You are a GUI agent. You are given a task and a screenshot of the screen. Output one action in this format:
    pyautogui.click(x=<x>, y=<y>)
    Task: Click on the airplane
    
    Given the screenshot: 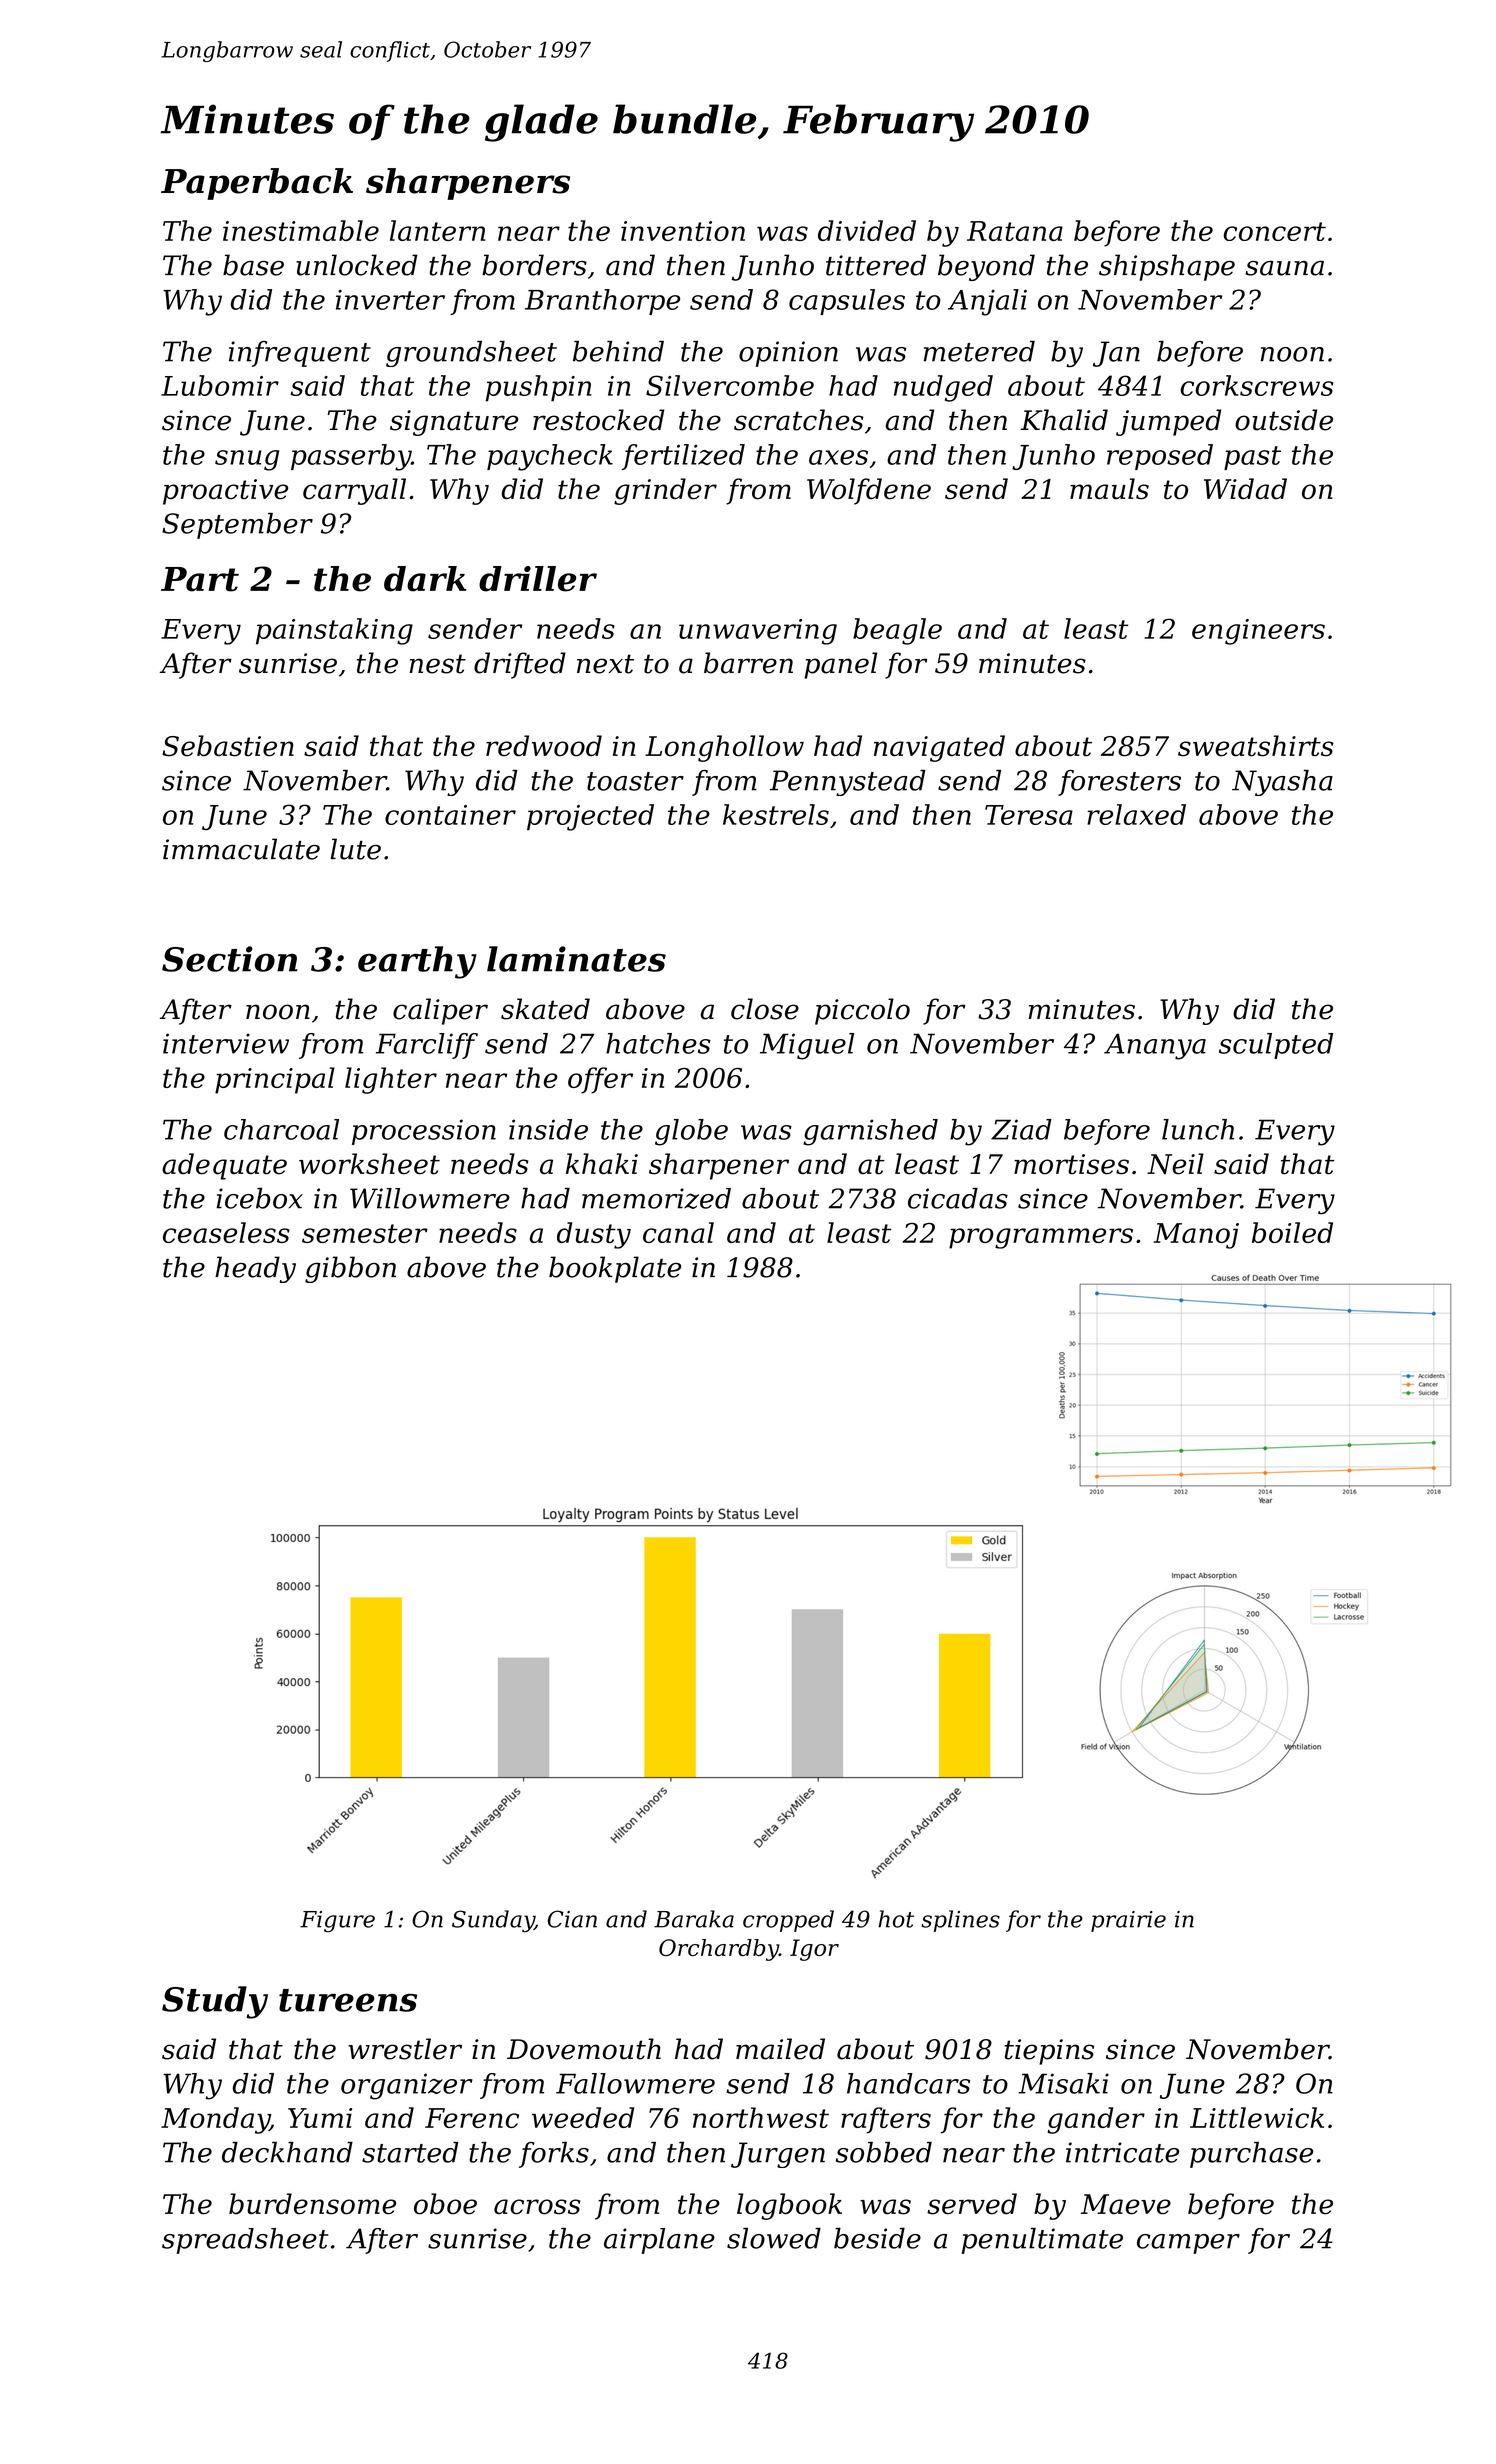 What is the action you would take?
    pyautogui.click(x=659, y=2241)
